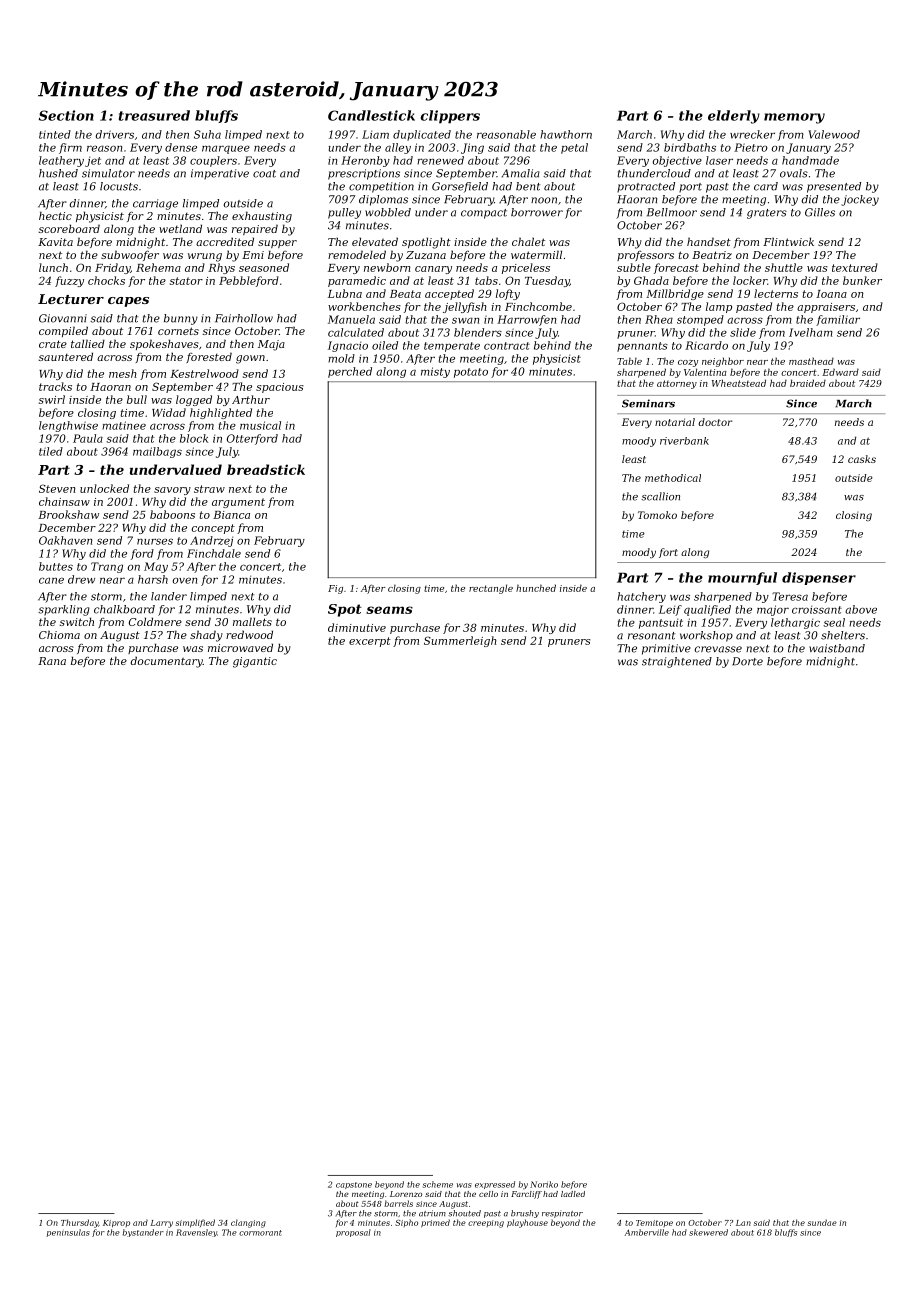 The image size is (924, 1308). Describe the element at coordinates (66, 115) in the screenshot. I see `Section` at that location.
